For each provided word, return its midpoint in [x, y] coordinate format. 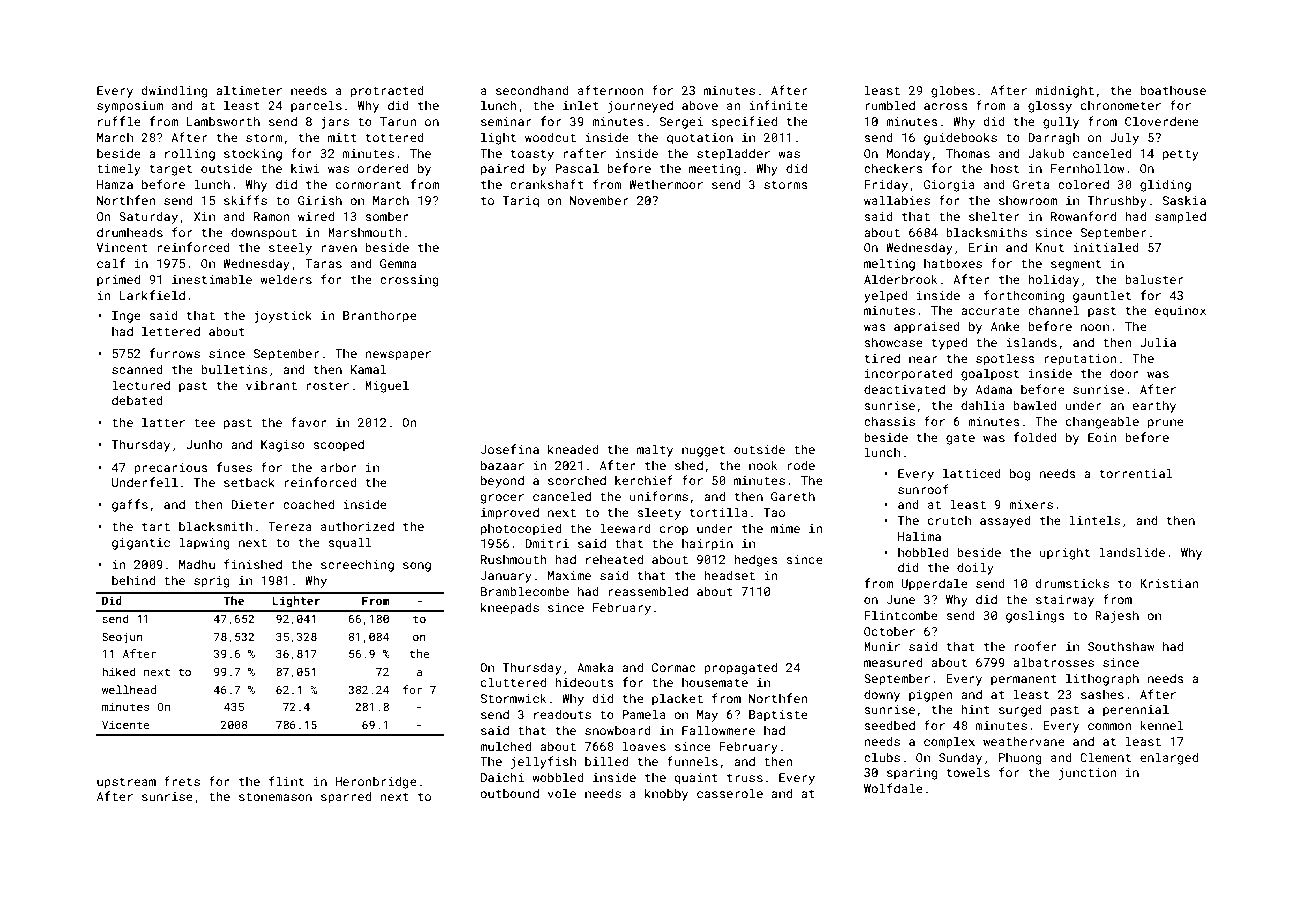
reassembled [648, 591]
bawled [1035, 405]
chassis [889, 421]
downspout [264, 233]
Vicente [125, 725]
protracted [387, 92]
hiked [119, 671]
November [599, 200]
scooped [338, 446]
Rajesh [1117, 616]
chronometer [1121, 105]
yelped [886, 296]
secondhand [532, 90]
